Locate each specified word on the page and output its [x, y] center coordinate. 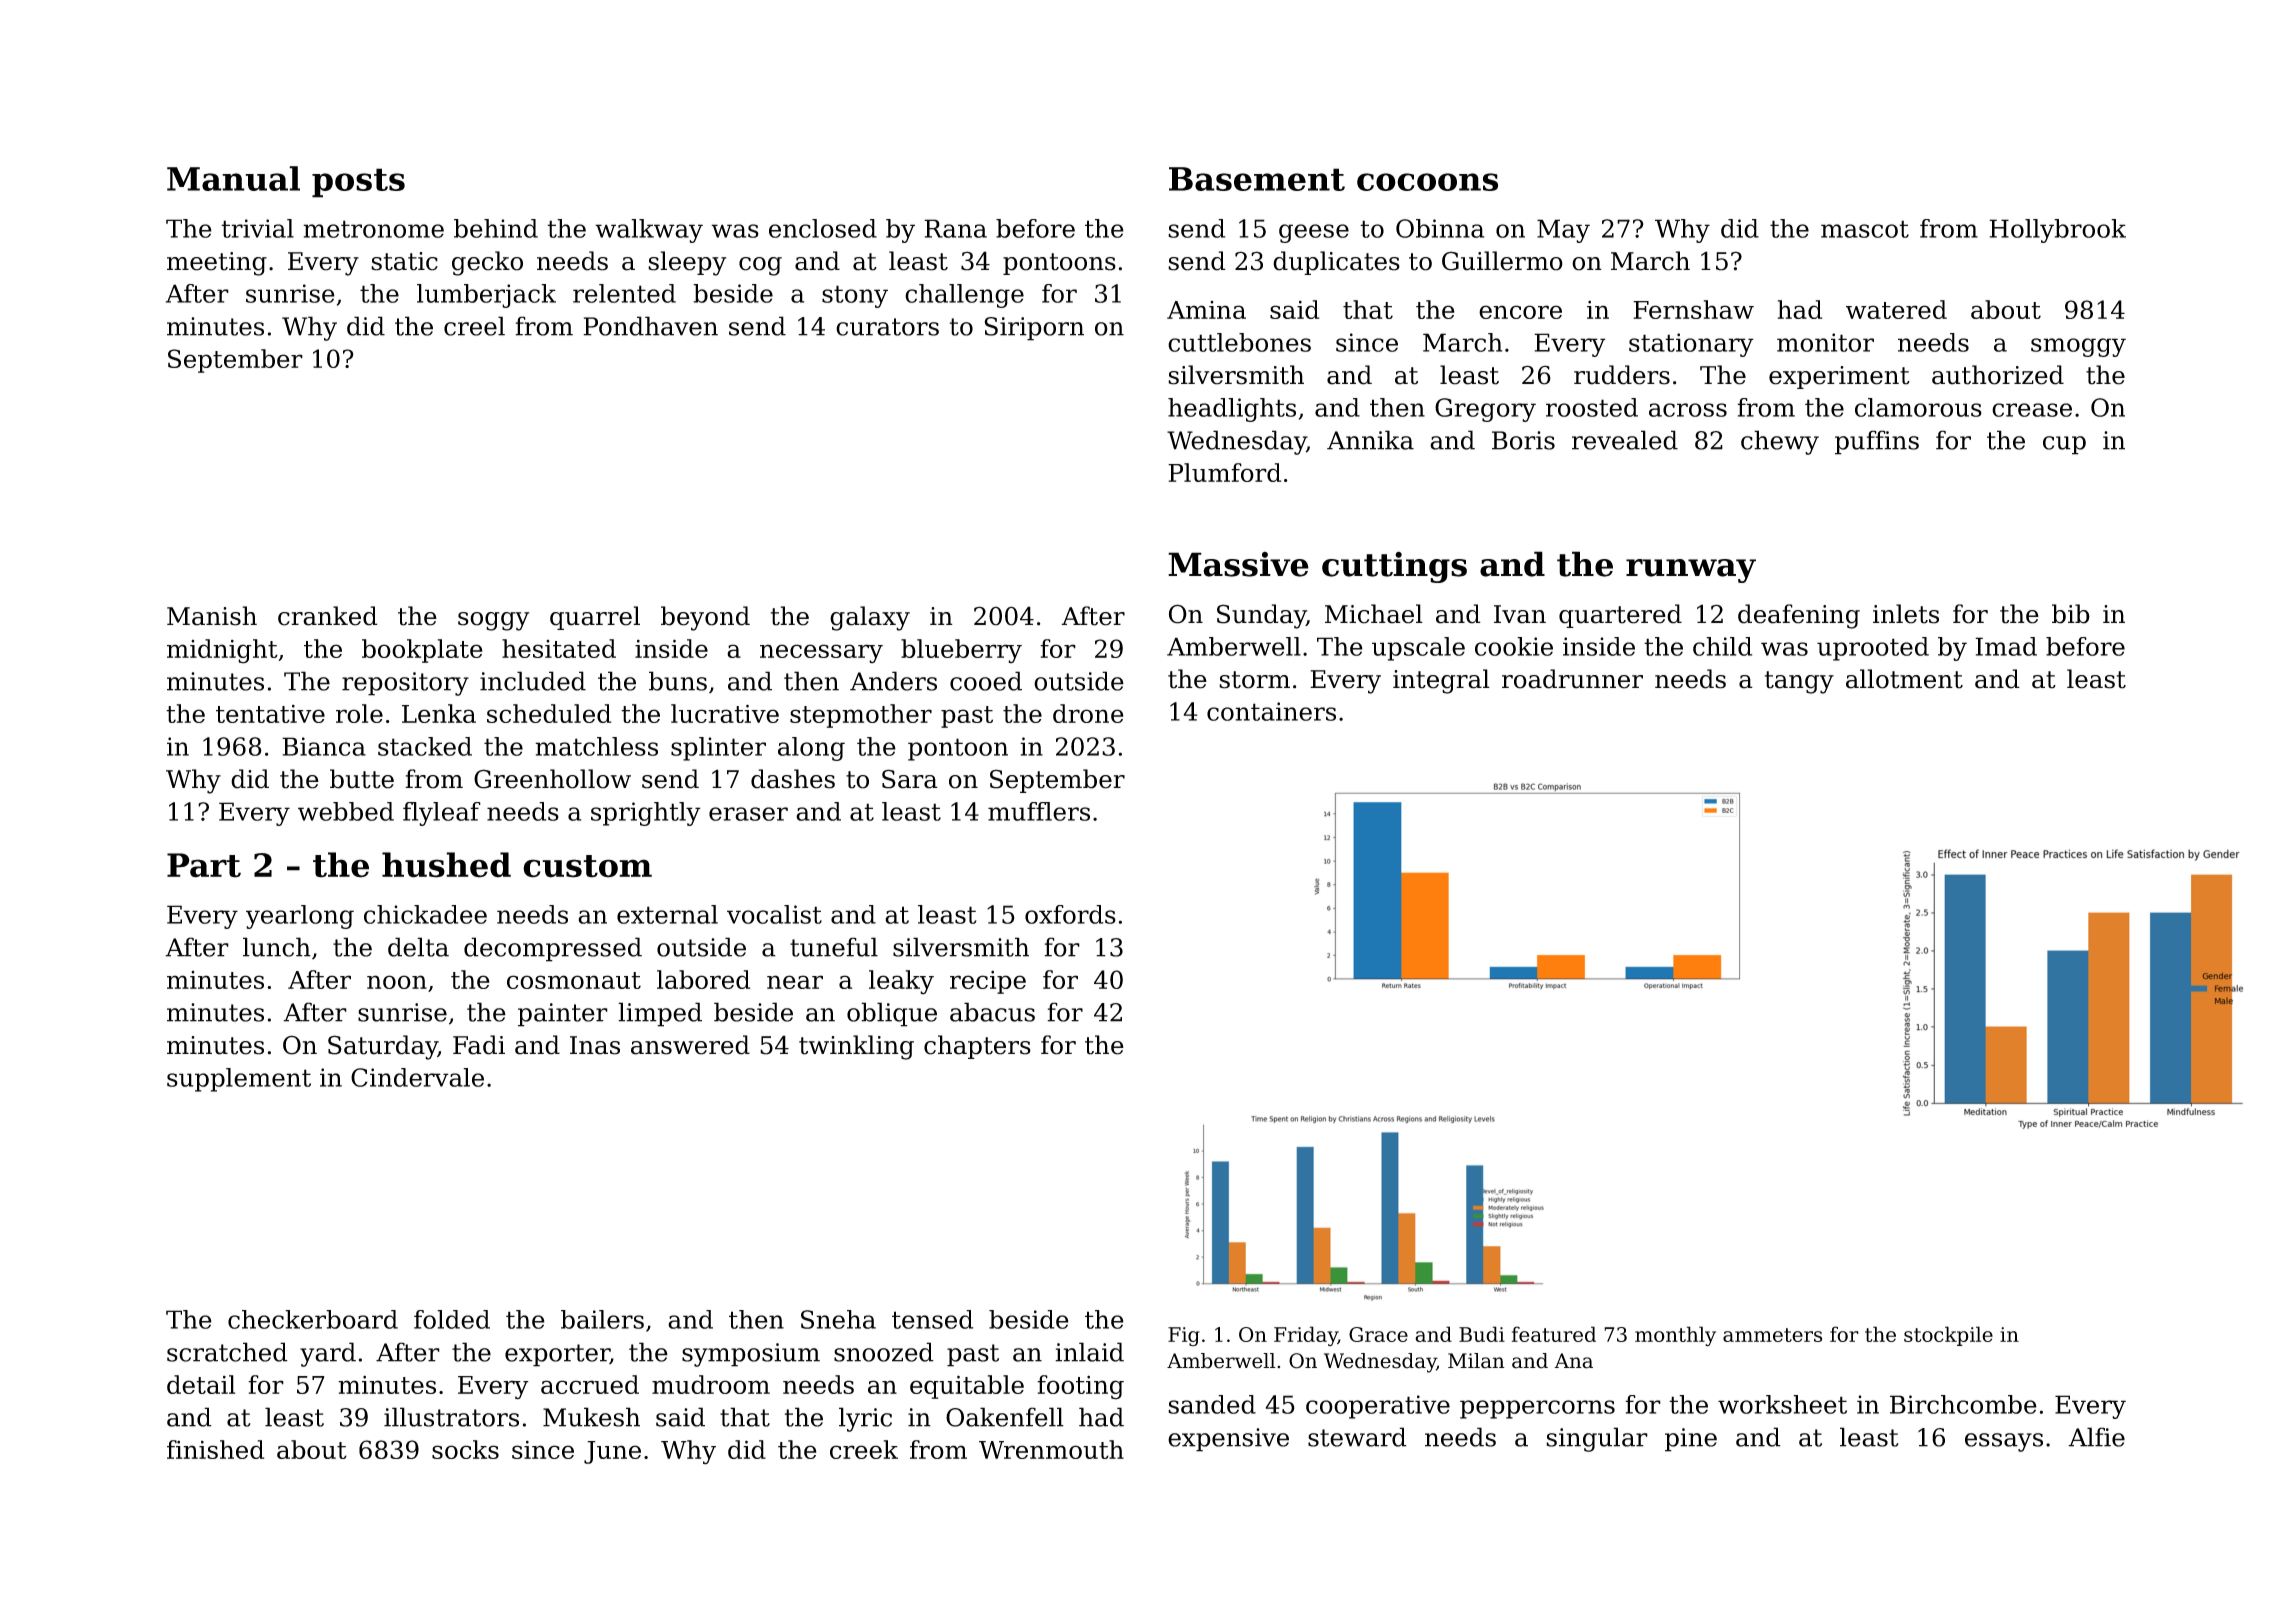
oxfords [1070, 914]
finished [215, 1449]
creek [864, 1449]
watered [1896, 309]
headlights [1232, 410]
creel [474, 326]
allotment [1904, 679]
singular [1597, 1439]
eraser [748, 814]
